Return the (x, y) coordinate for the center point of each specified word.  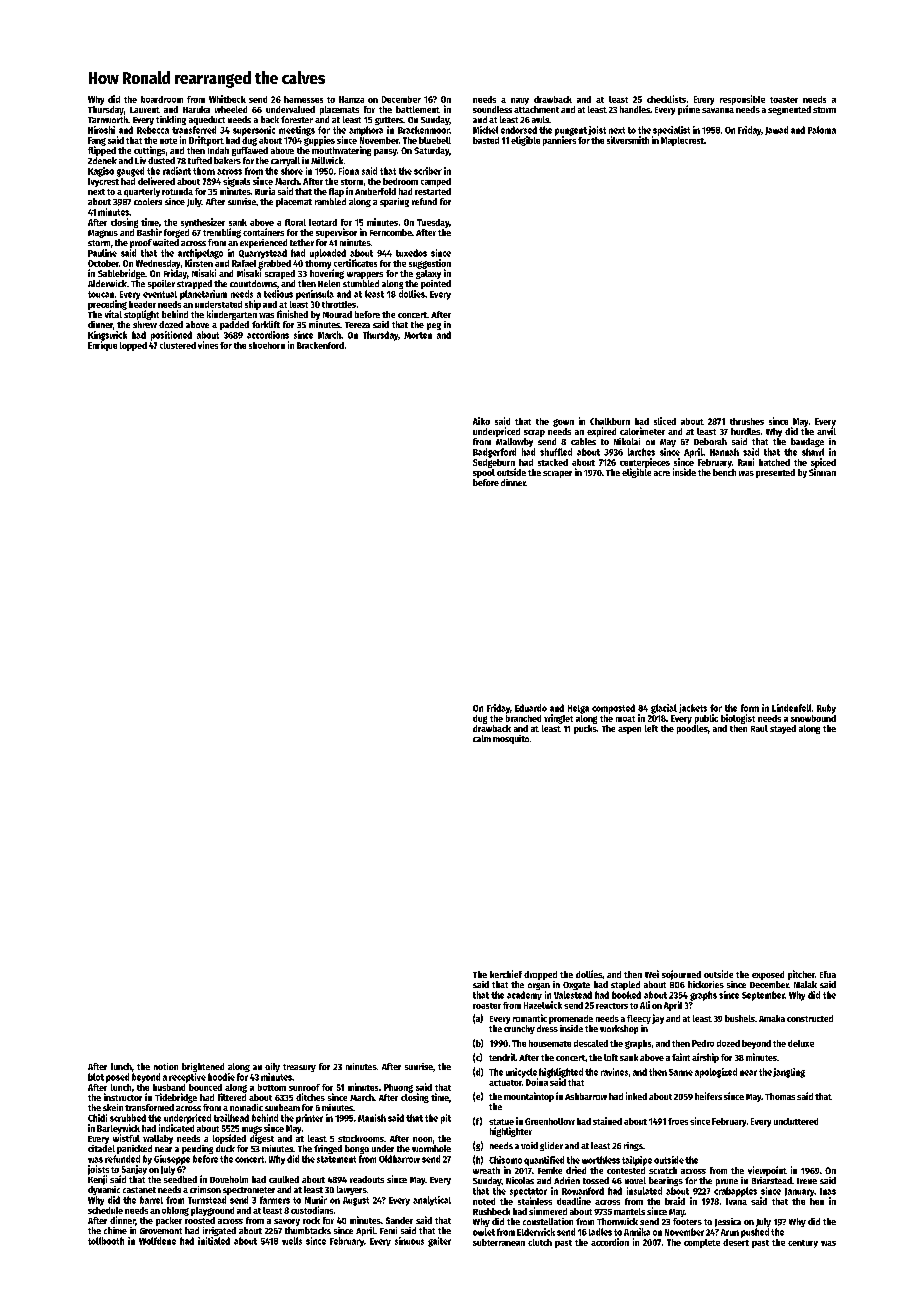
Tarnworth (108, 119)
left (651, 728)
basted (486, 140)
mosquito (511, 739)
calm (482, 738)
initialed (214, 1241)
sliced (665, 421)
